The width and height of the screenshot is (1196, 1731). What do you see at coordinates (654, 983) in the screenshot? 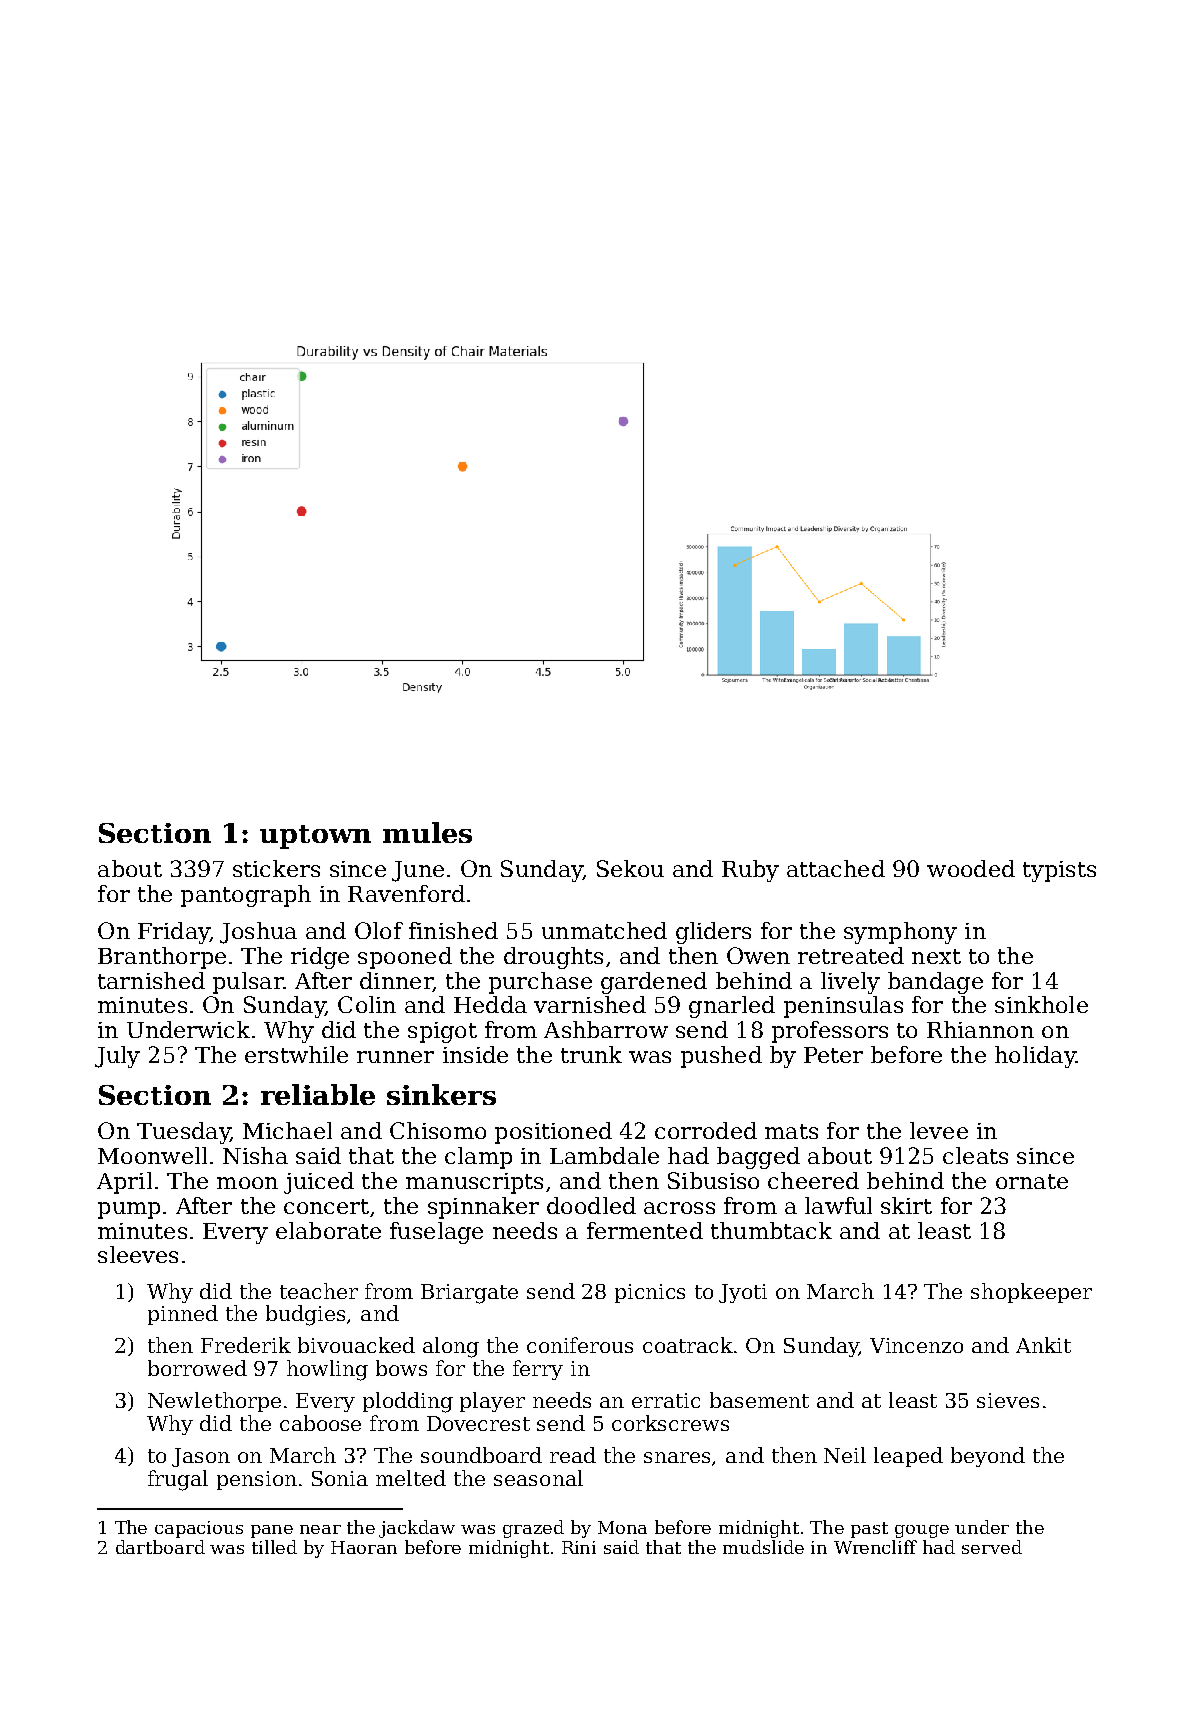
I see `gardened` at bounding box center [654, 983].
